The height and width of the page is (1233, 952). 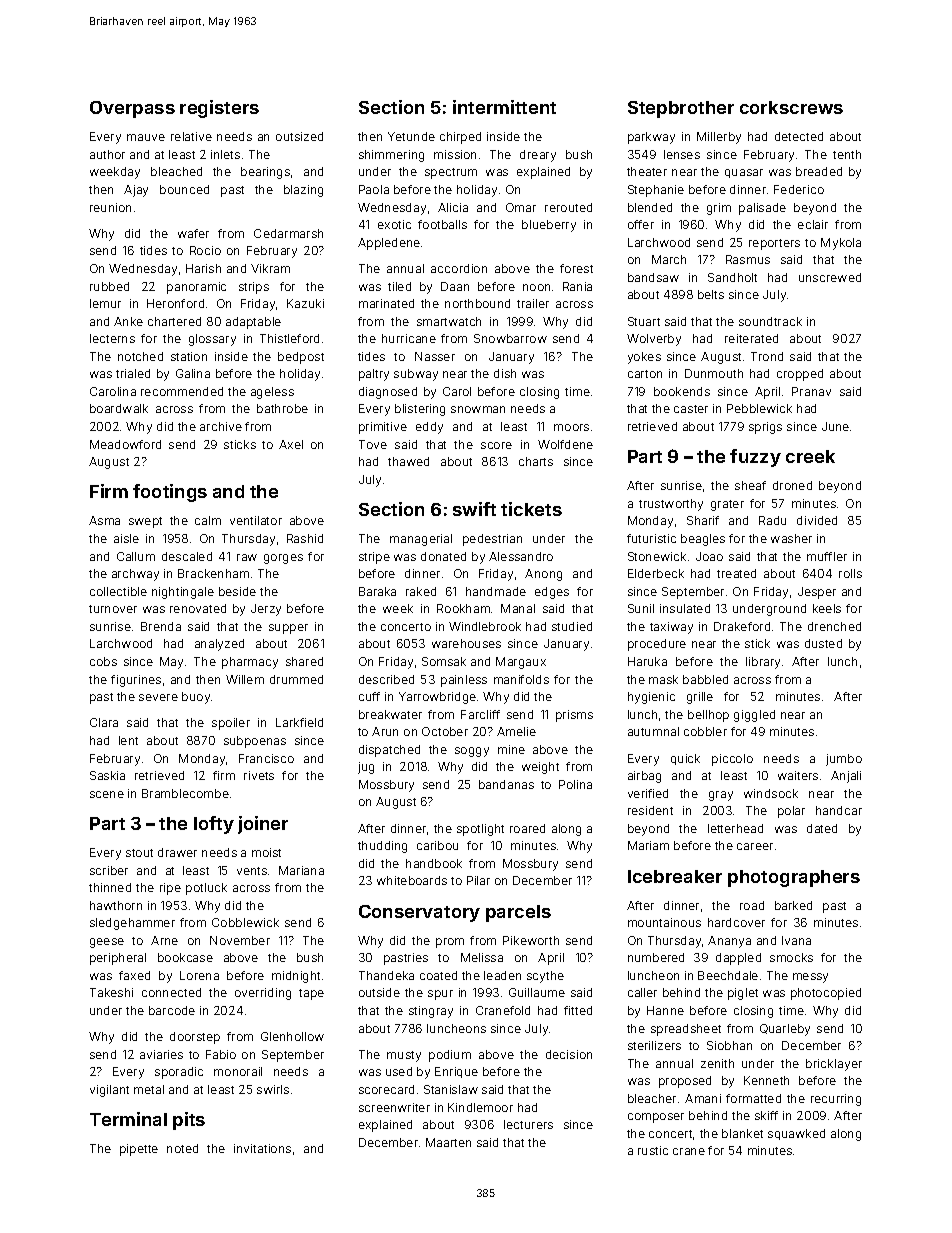 What do you see at coordinates (827, 608) in the page?
I see `keels` at bounding box center [827, 608].
